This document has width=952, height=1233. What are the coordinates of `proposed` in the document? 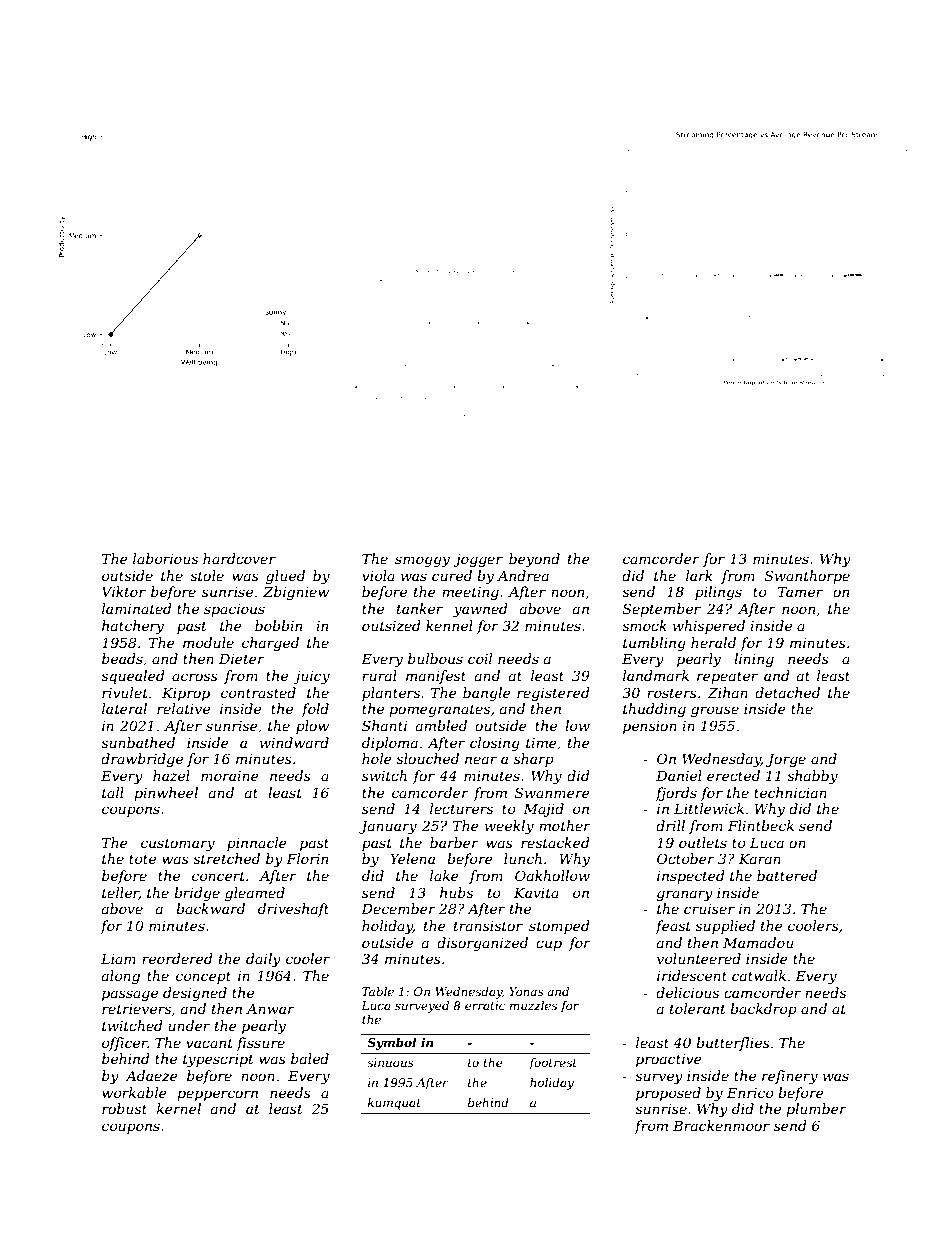 It's located at (668, 1094).
